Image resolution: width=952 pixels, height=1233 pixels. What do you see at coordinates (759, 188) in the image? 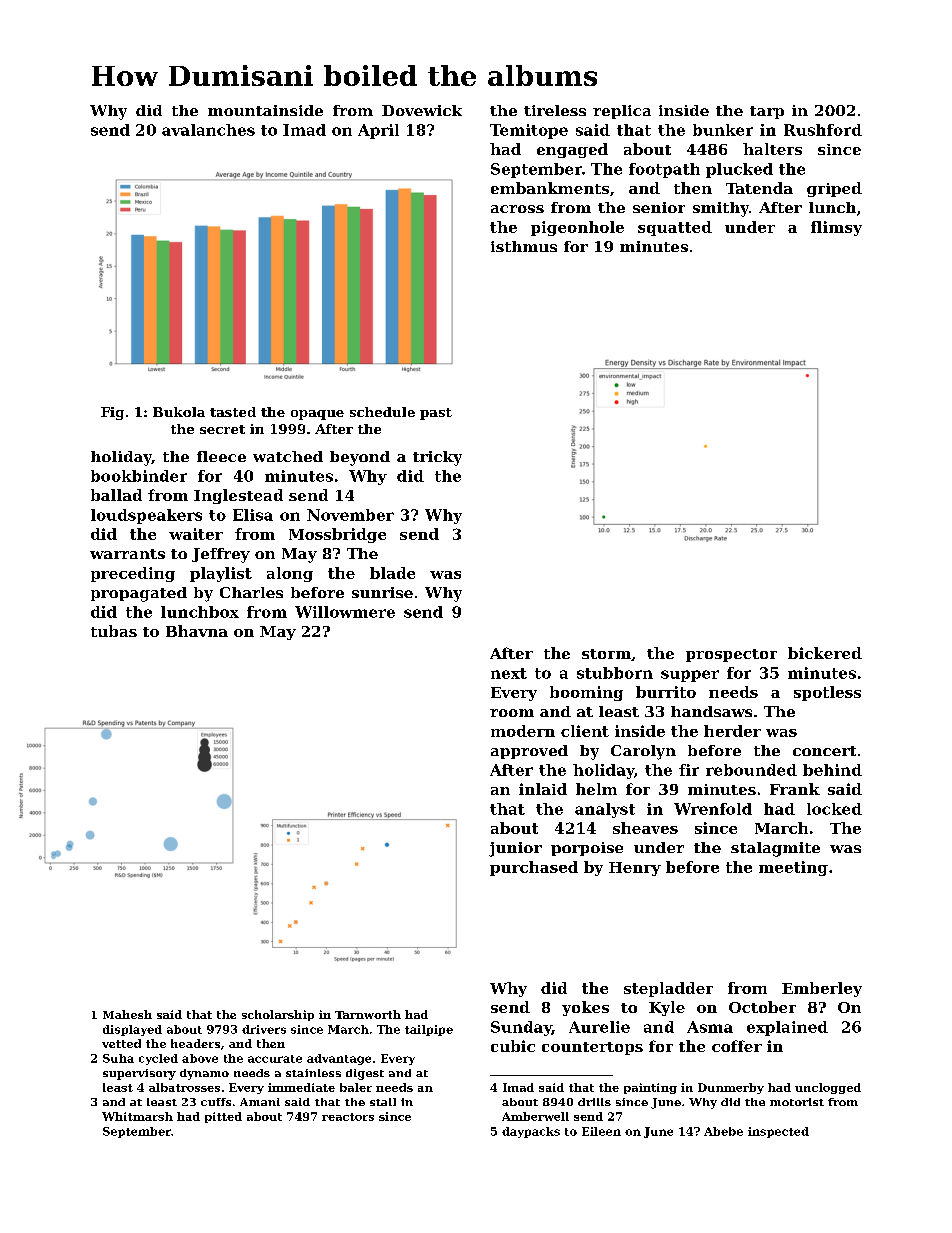
I see `Tatenda` at bounding box center [759, 188].
